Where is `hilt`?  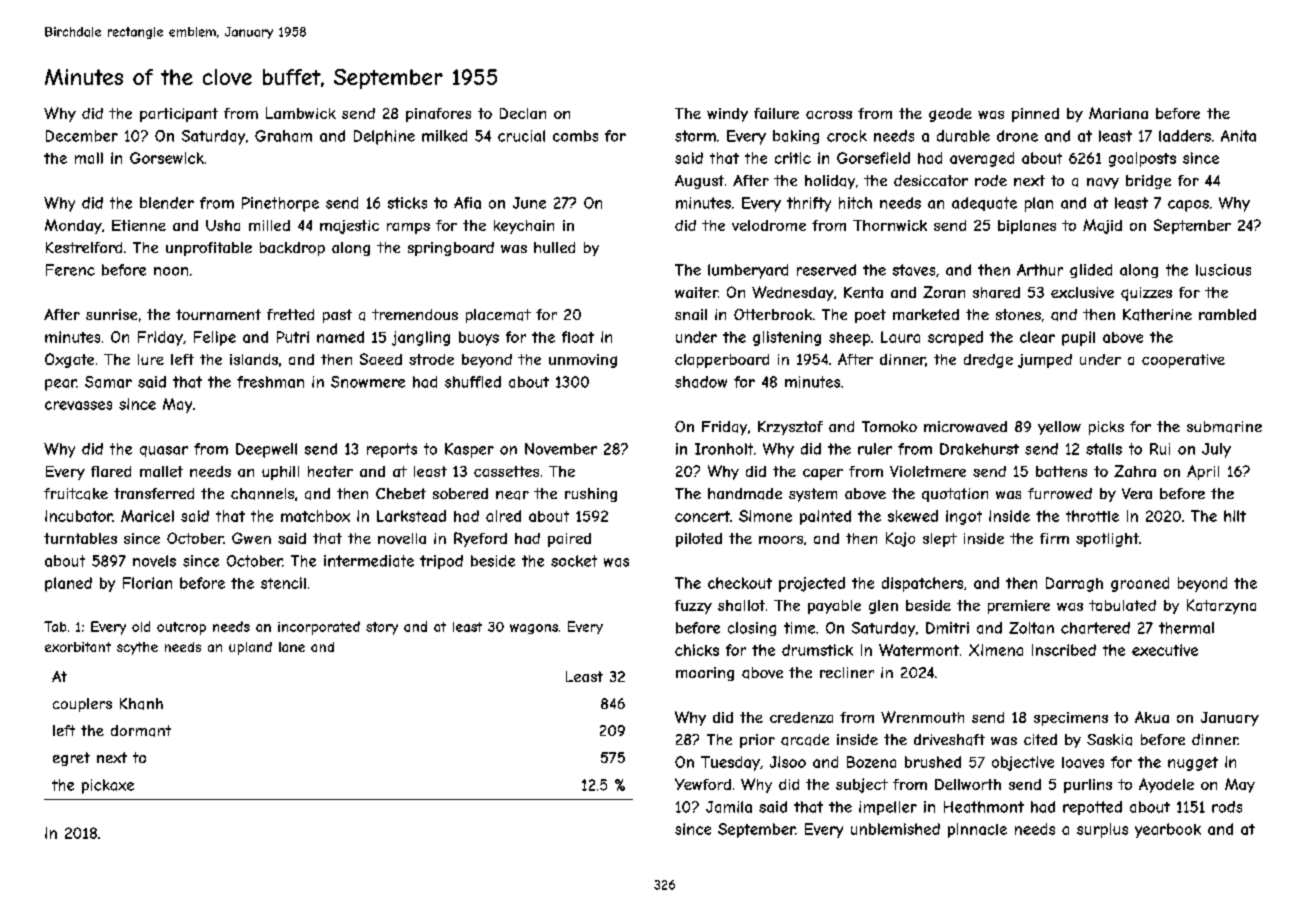
hilt is located at coordinates (1235, 516).
